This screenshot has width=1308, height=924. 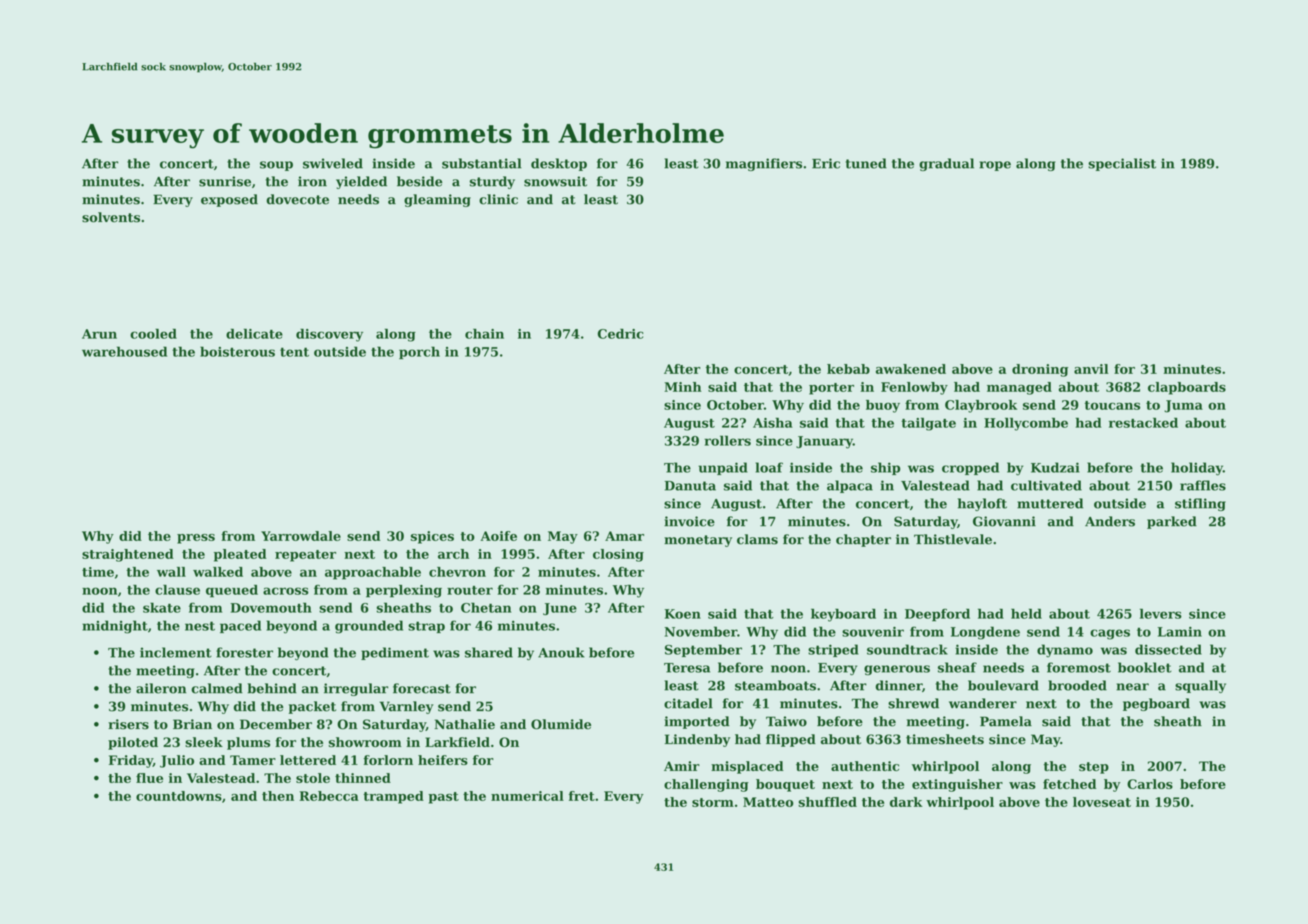 I want to click on monetary, so click(x=698, y=541).
